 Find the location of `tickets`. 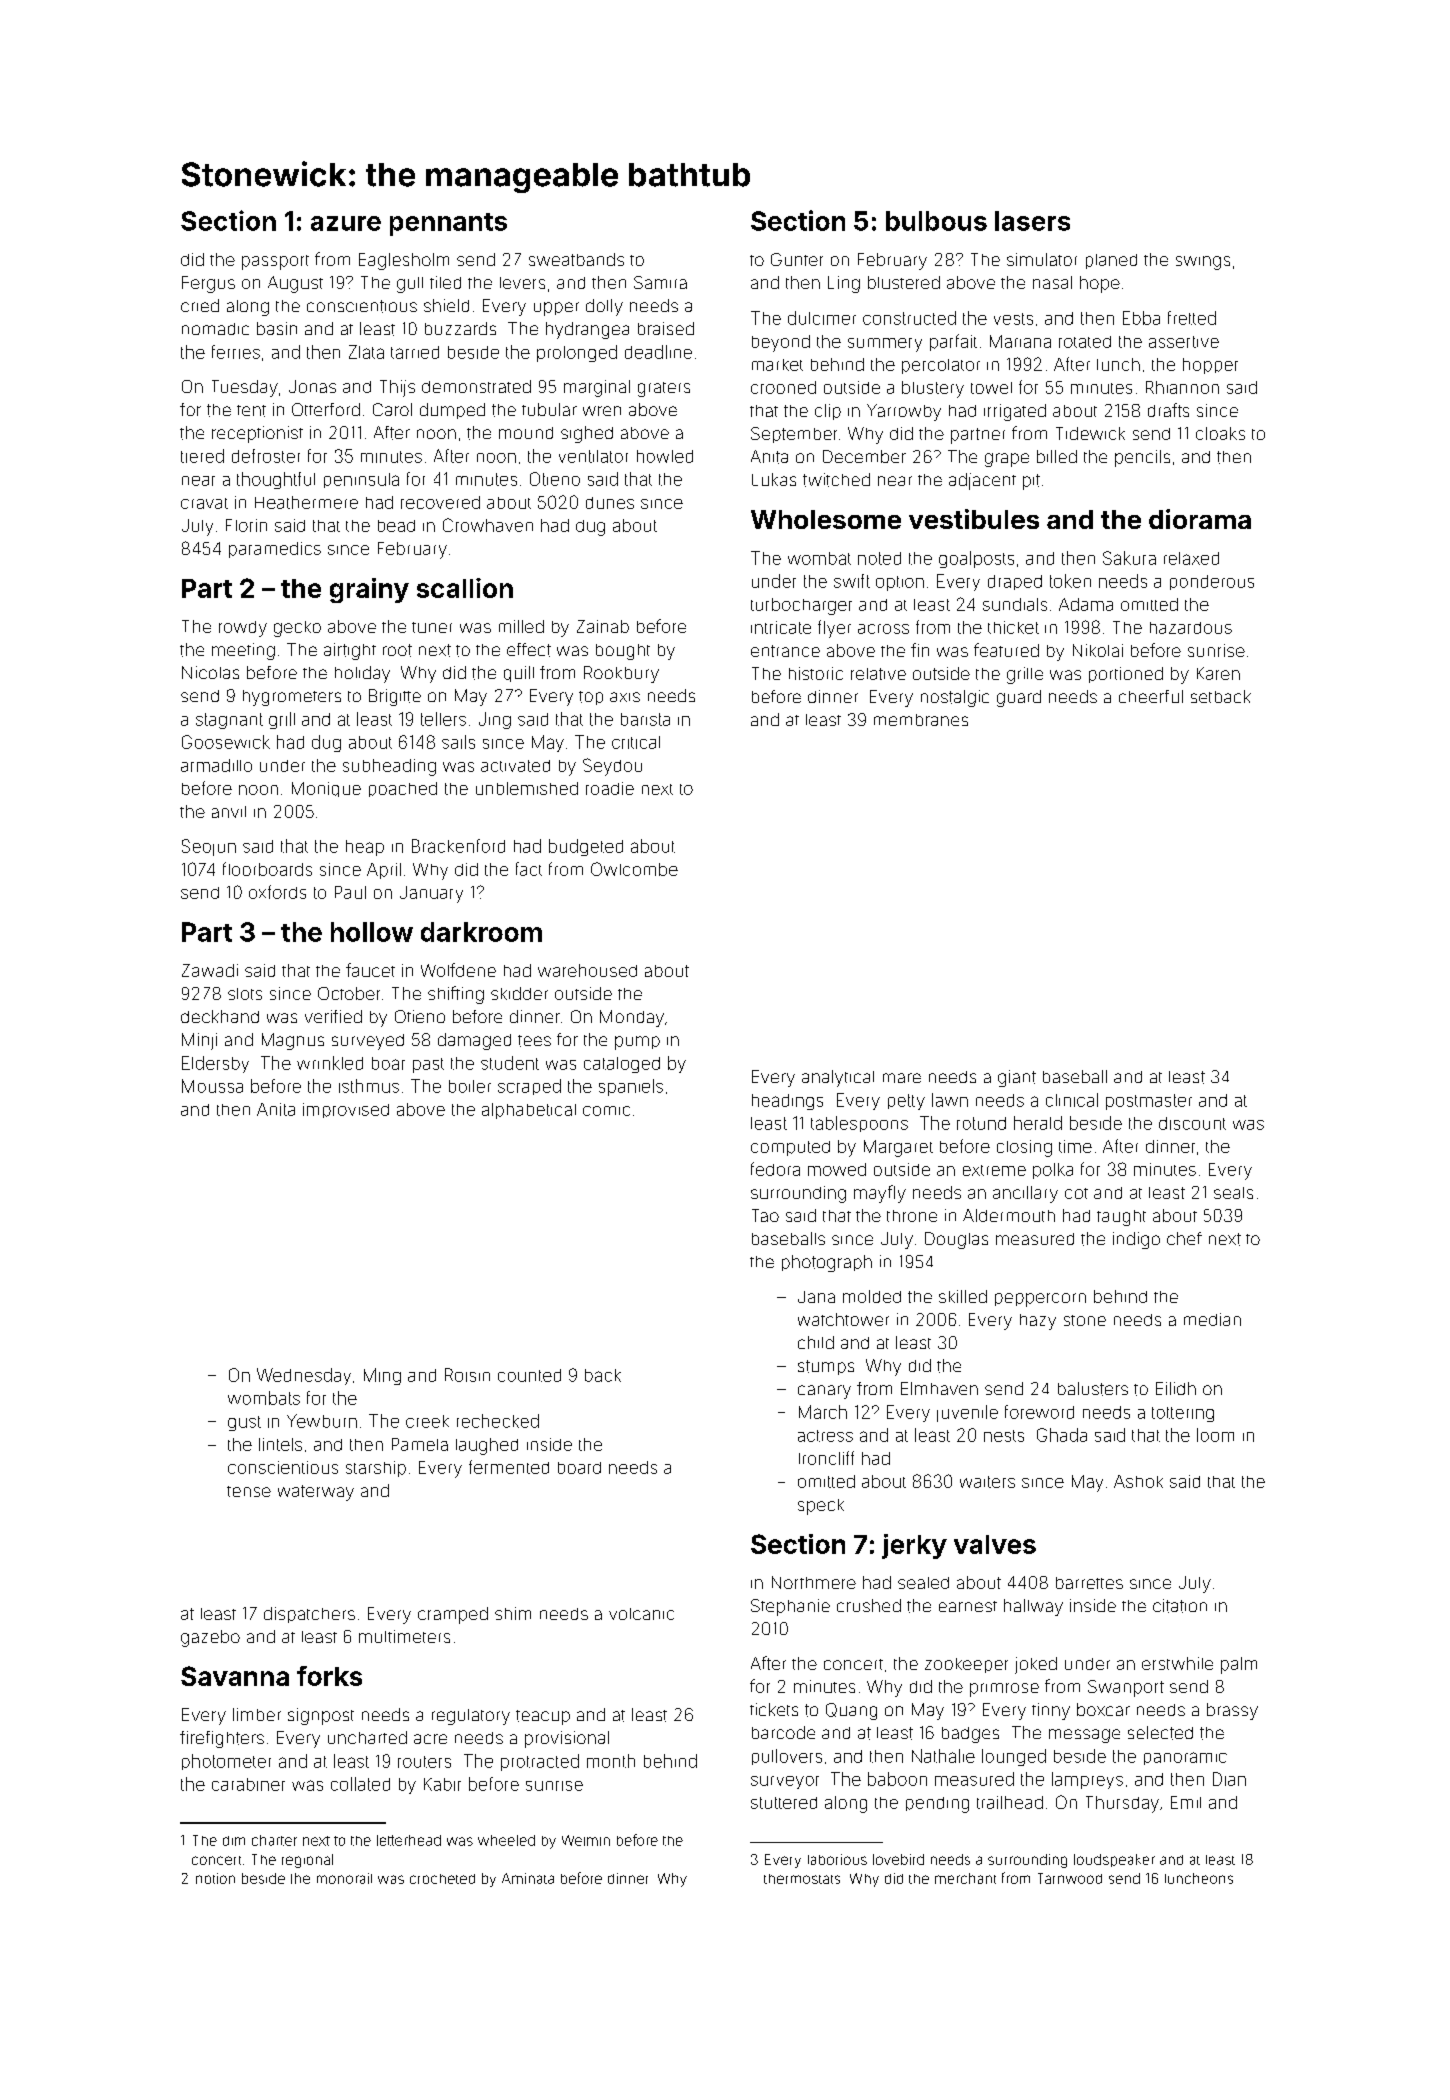

tickets is located at coordinates (774, 1709).
